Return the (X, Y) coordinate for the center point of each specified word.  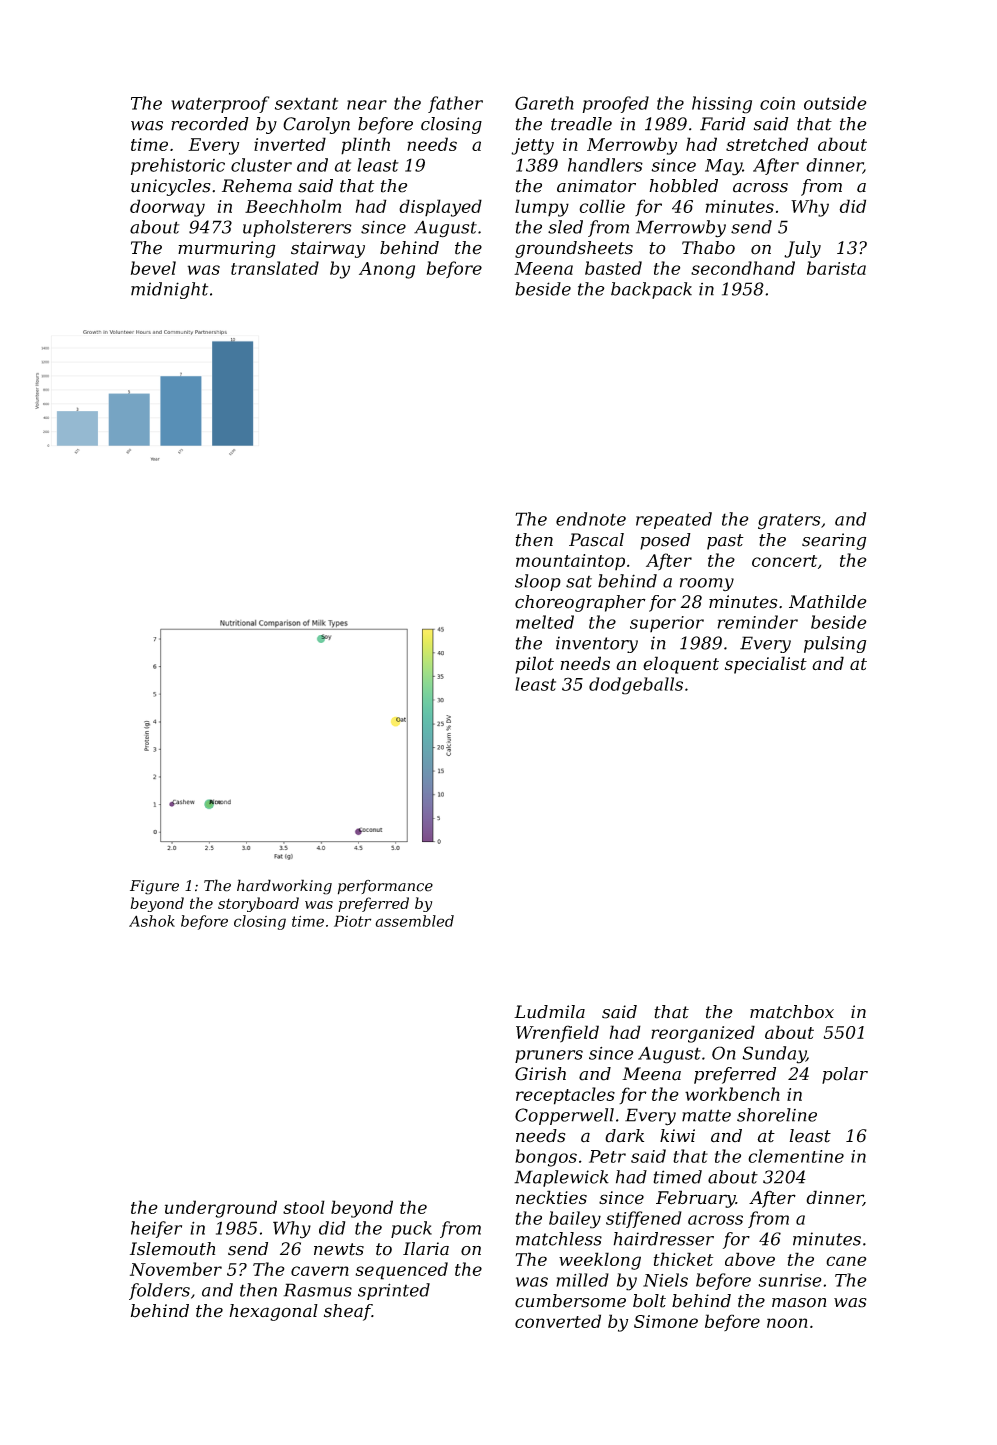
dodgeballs (636, 686)
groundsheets (574, 249)
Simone (666, 1321)
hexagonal (273, 1312)
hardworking (284, 887)
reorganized (703, 1034)
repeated (674, 520)
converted (558, 1321)
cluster (261, 165)
